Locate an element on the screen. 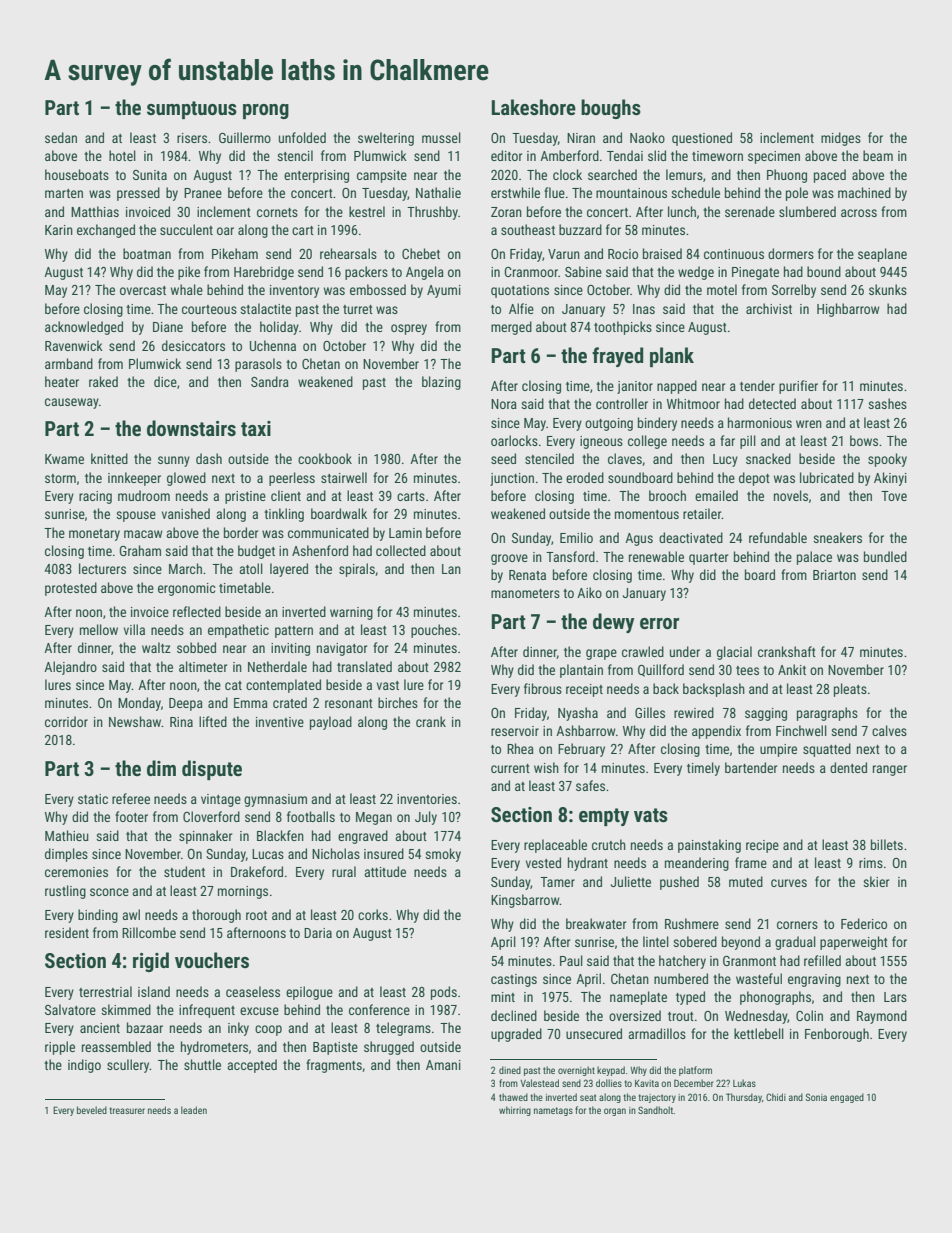 Image resolution: width=952 pixels, height=1233 pixels. beveled is located at coordinates (92, 1110).
